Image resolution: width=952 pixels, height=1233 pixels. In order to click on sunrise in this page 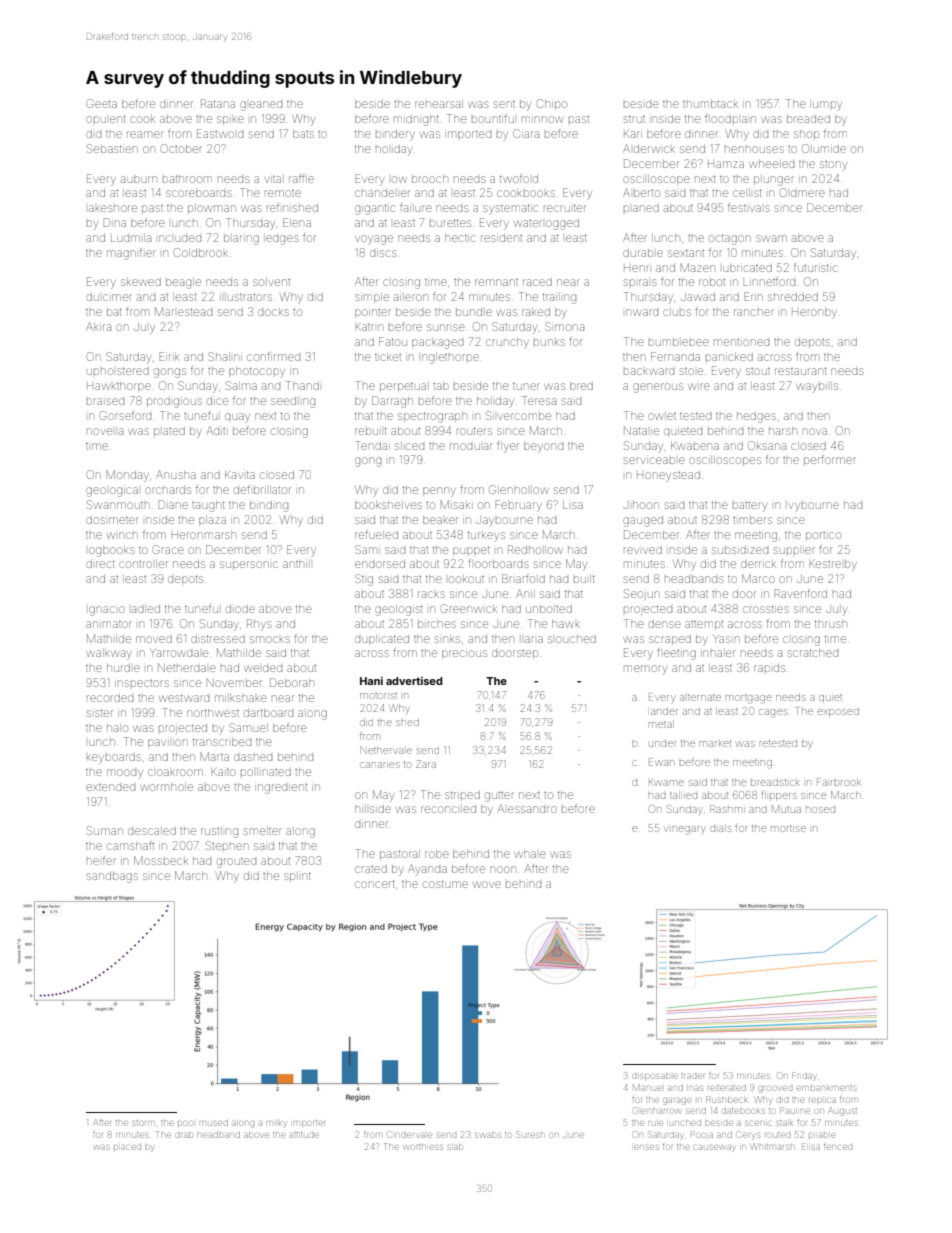, I will do `click(446, 327)`.
